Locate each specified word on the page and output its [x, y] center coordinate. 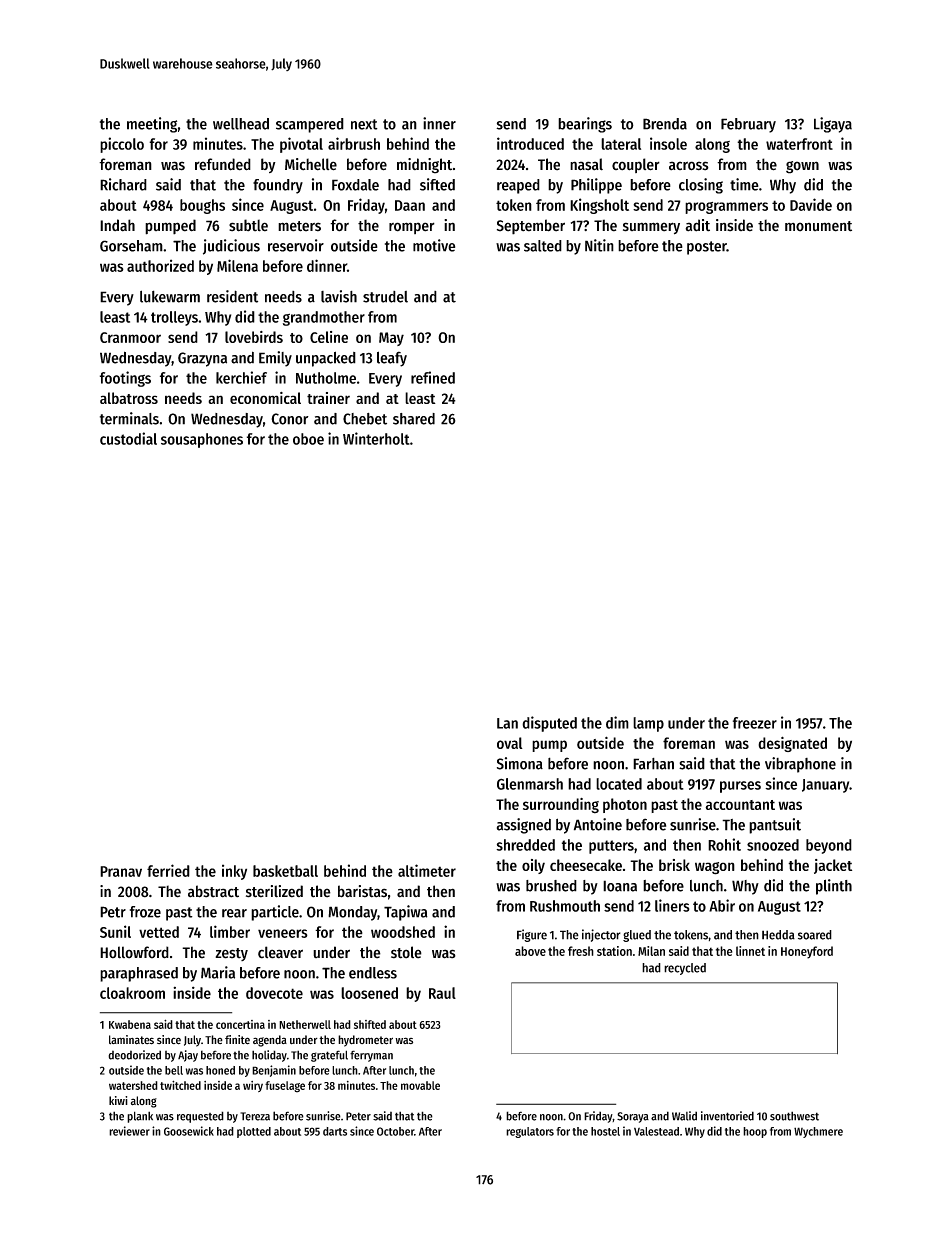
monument [818, 226]
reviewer [129, 1131]
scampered [310, 125]
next [364, 124]
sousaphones [202, 440]
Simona [520, 763]
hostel [605, 1131]
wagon [715, 868]
